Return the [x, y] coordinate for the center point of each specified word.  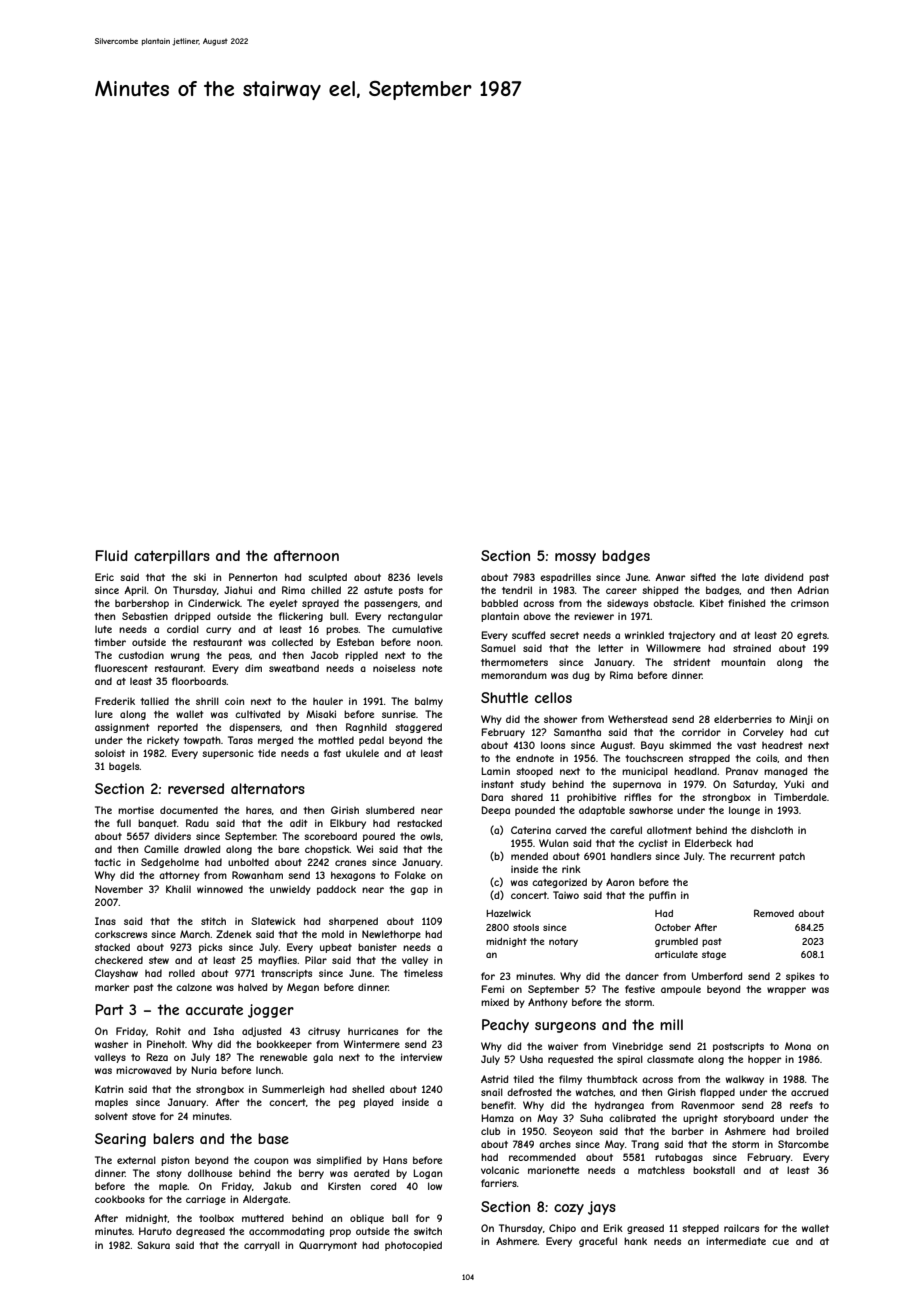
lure [104, 714]
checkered [119, 960]
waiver [563, 1046]
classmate [670, 1059]
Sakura [153, 1245]
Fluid [112, 555]
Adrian [813, 590]
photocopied [413, 1246]
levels [430, 577]
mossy [575, 558]
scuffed [529, 635]
